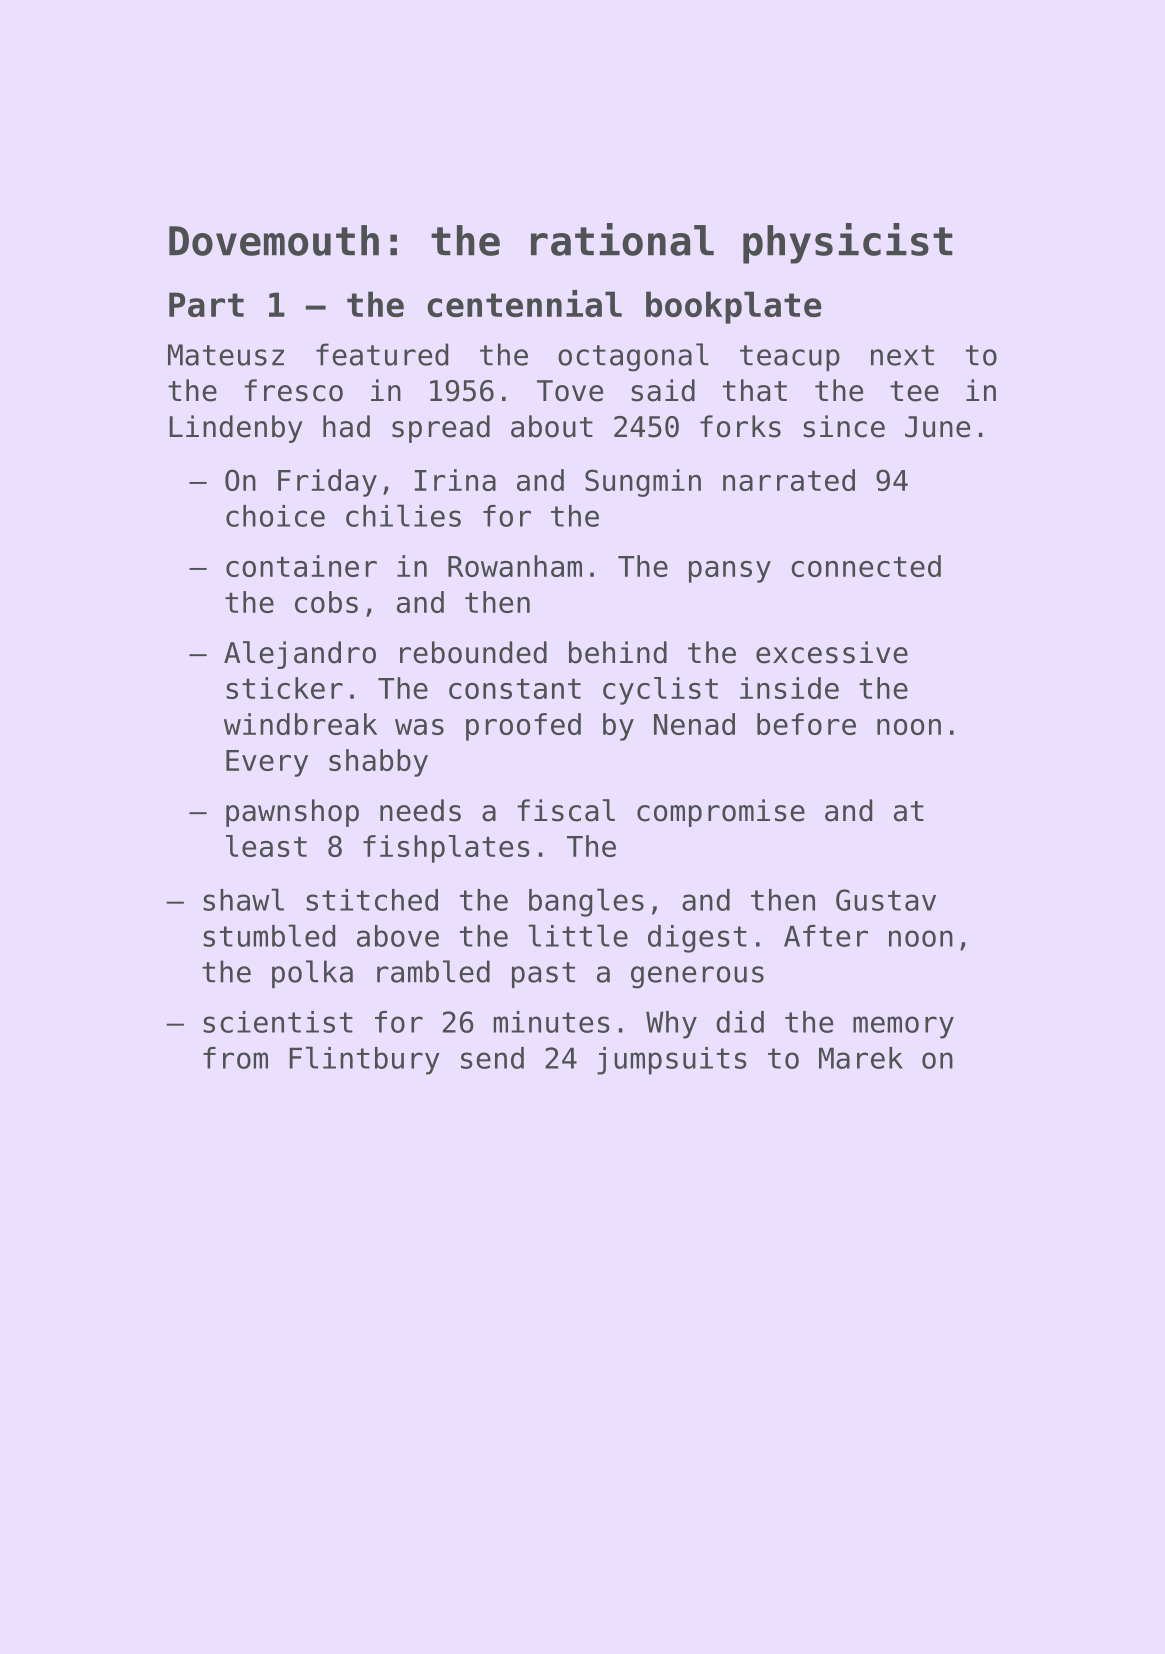 The height and width of the page is (1654, 1165). I want to click on Tove, so click(570, 391).
